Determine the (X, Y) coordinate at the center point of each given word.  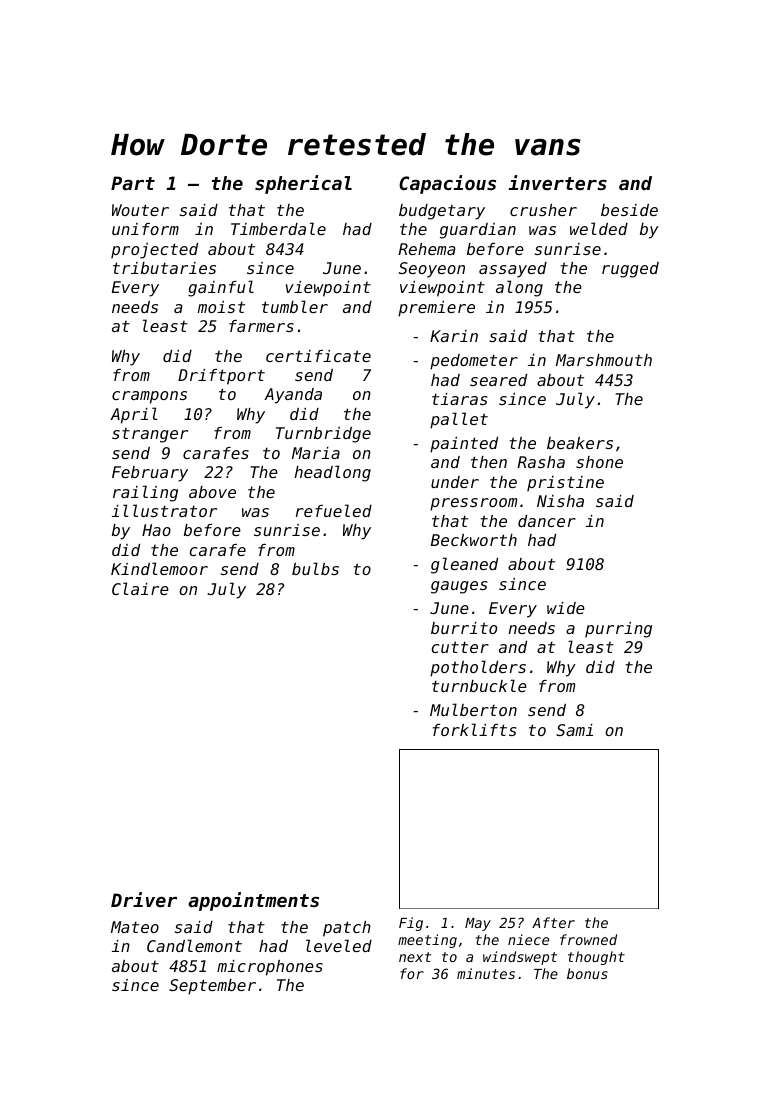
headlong (333, 473)
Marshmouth (604, 360)
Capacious (447, 184)
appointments (253, 901)
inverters (557, 182)
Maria (316, 453)
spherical (303, 184)
